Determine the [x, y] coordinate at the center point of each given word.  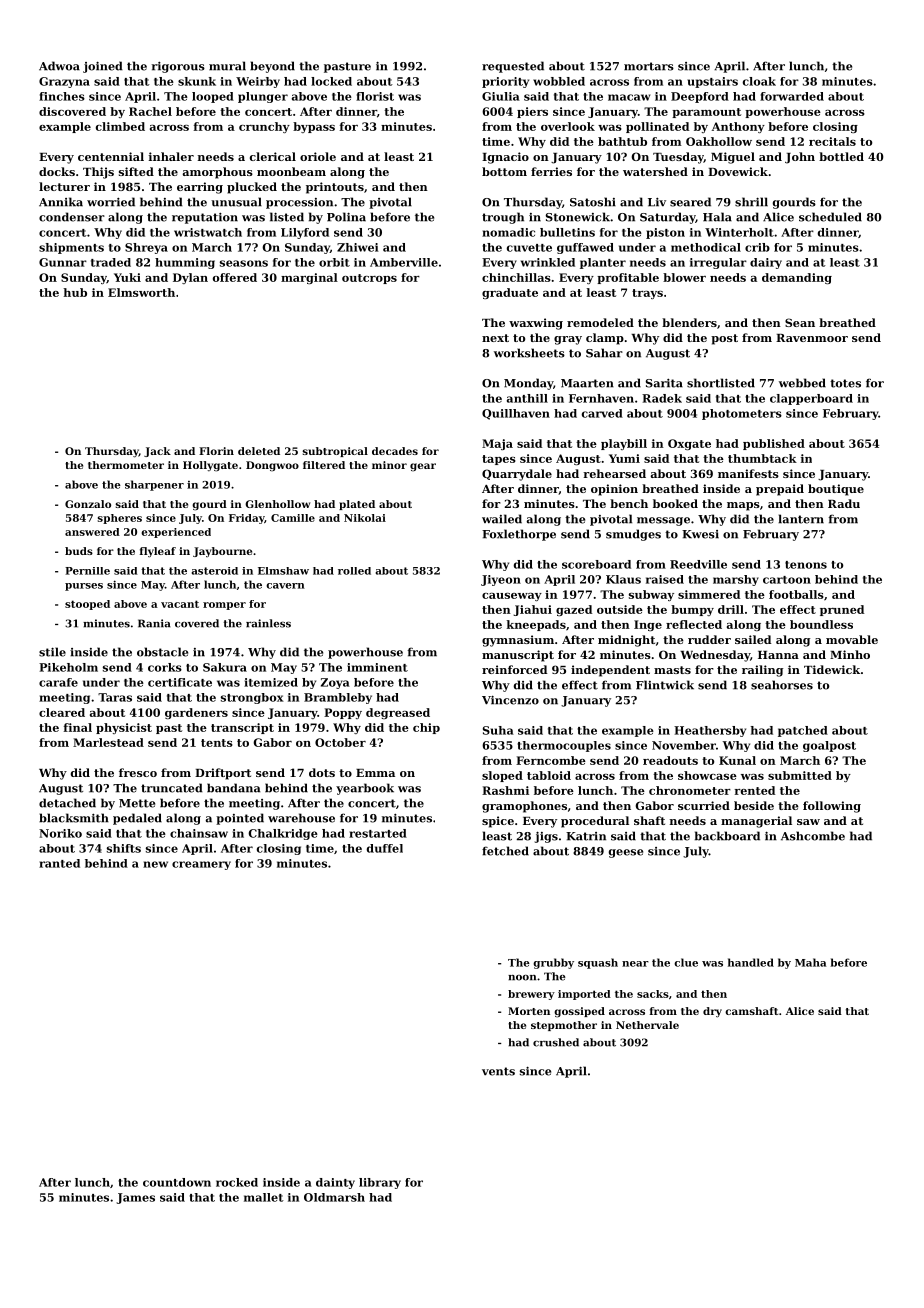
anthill [527, 398]
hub [75, 292]
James [135, 1198]
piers [532, 112]
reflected [694, 624]
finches [62, 96]
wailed [502, 519]
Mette [137, 803]
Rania [154, 623]
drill [731, 609]
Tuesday [678, 158]
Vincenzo [510, 700]
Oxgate [689, 444]
